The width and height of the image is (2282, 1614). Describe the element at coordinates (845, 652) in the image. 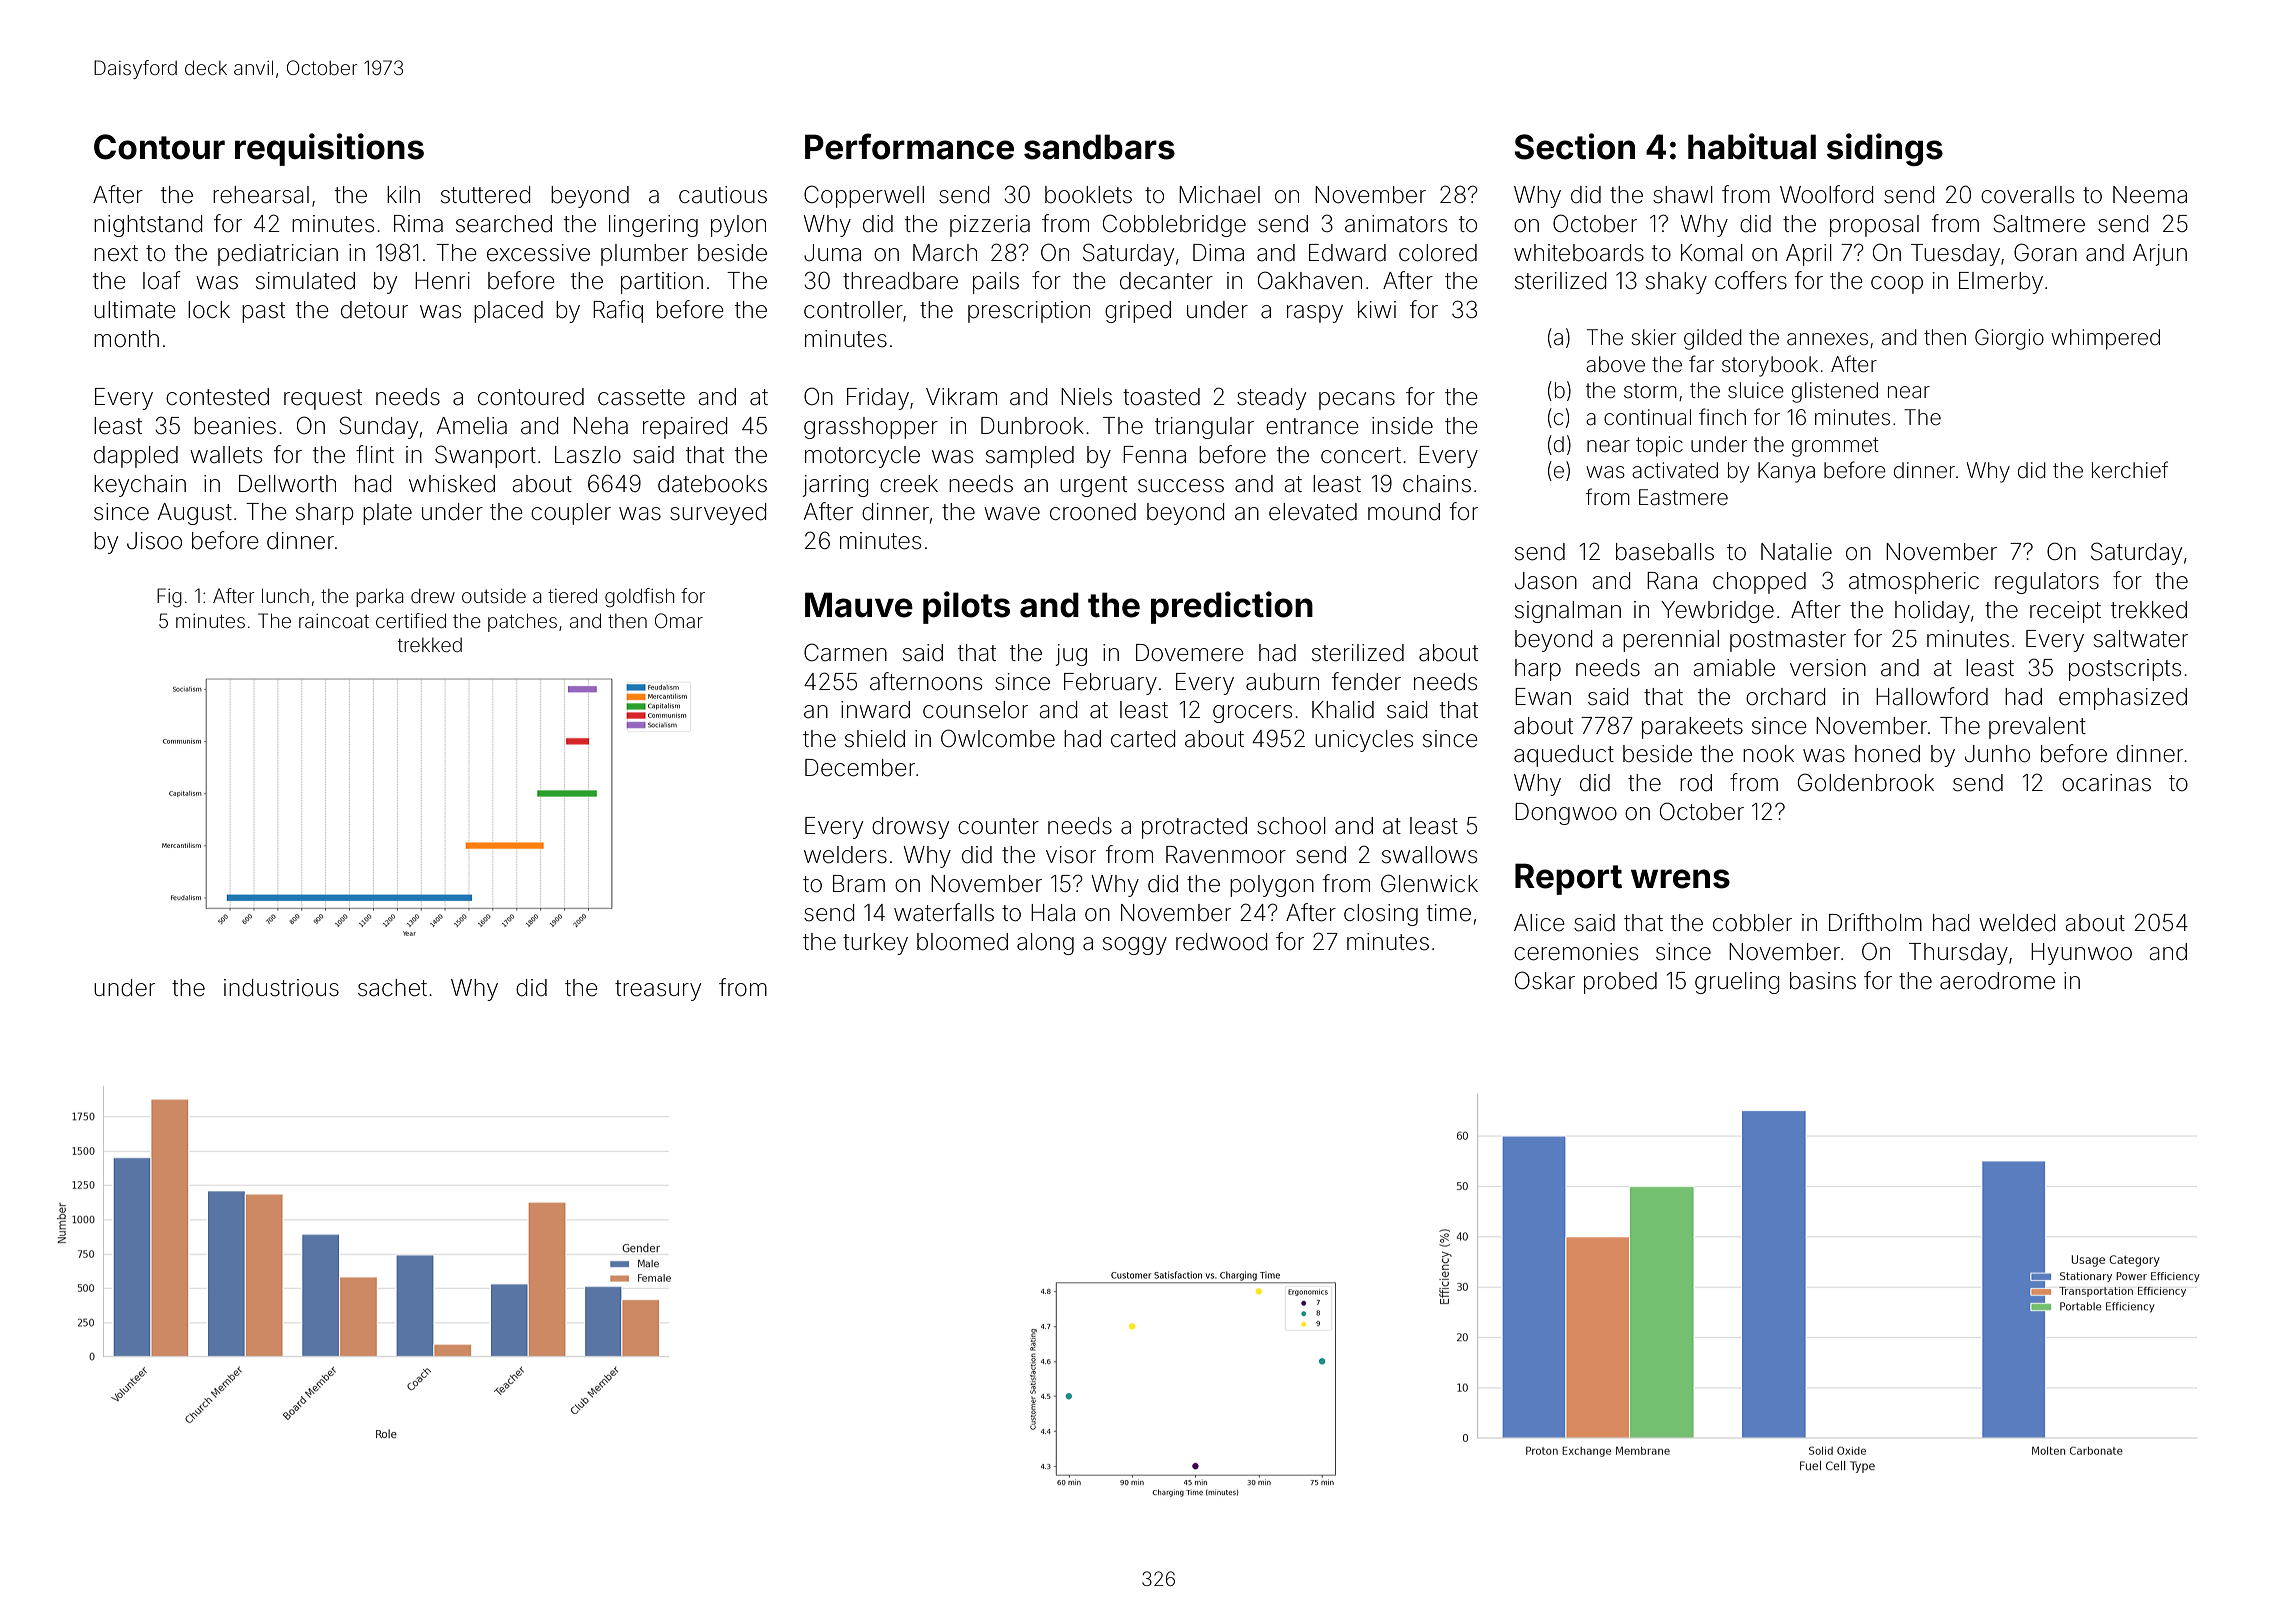

I see `Carmen` at that location.
